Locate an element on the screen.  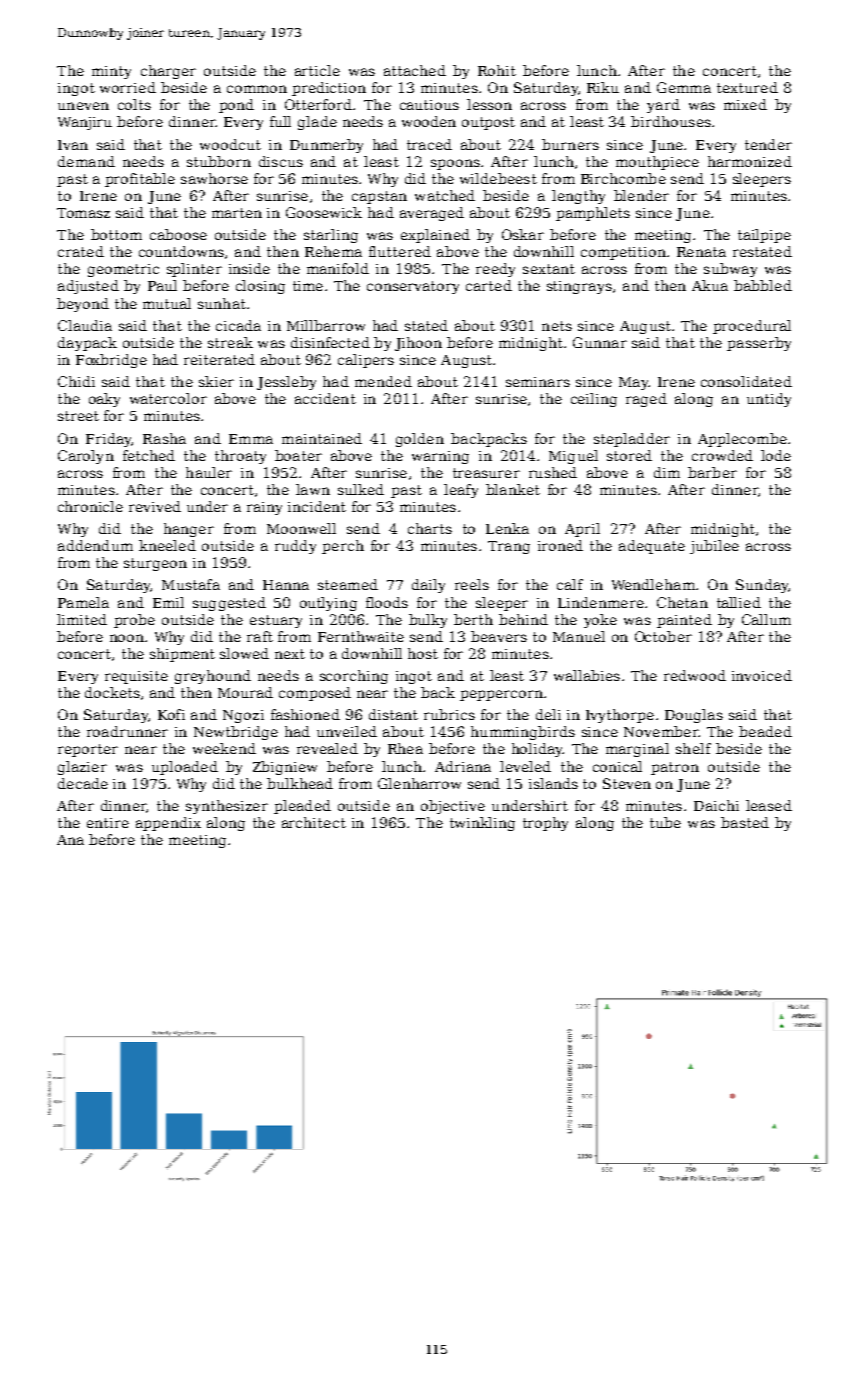
objective is located at coordinates (453, 807).
